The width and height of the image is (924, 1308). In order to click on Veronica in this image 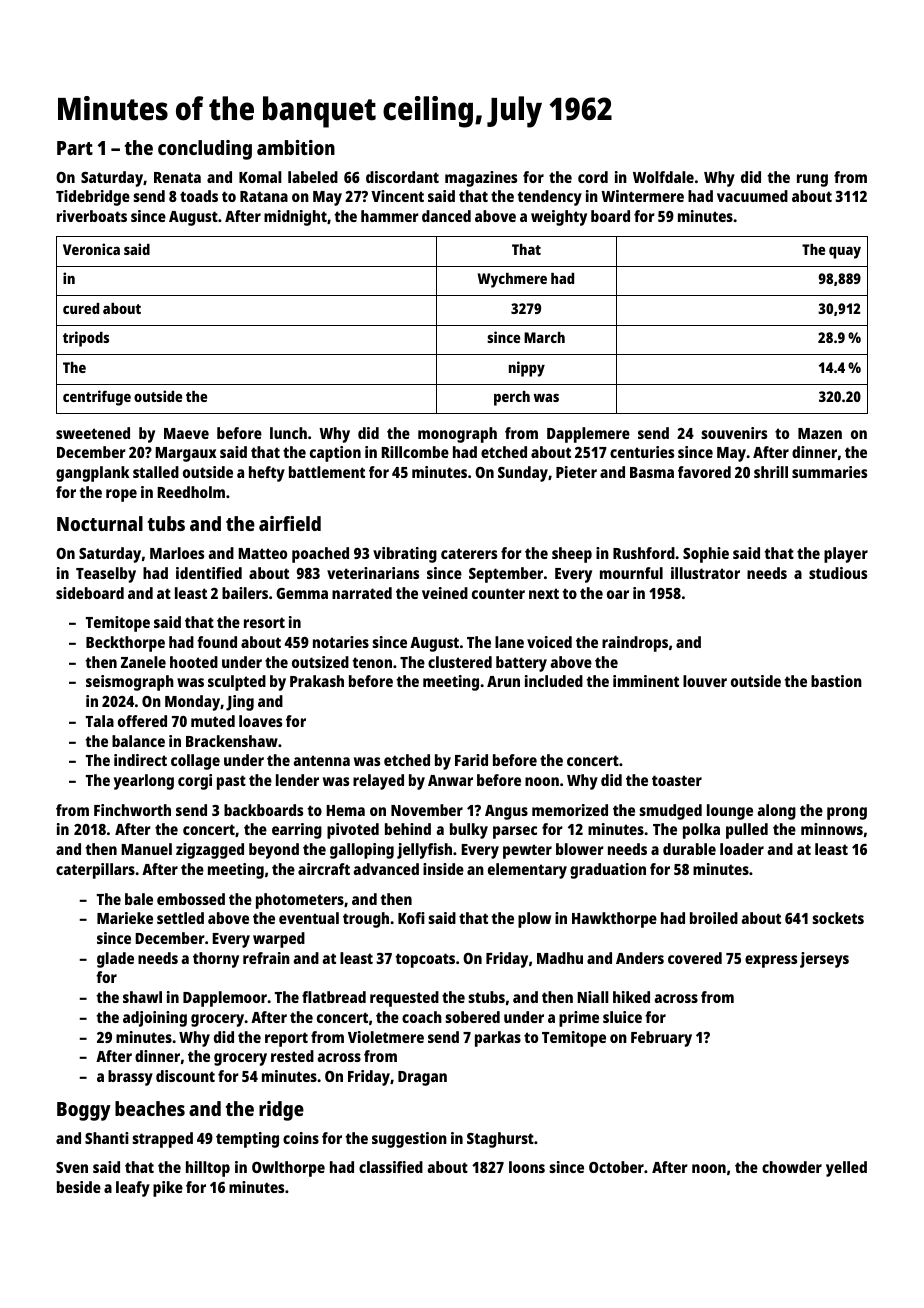, I will do `click(91, 249)`.
